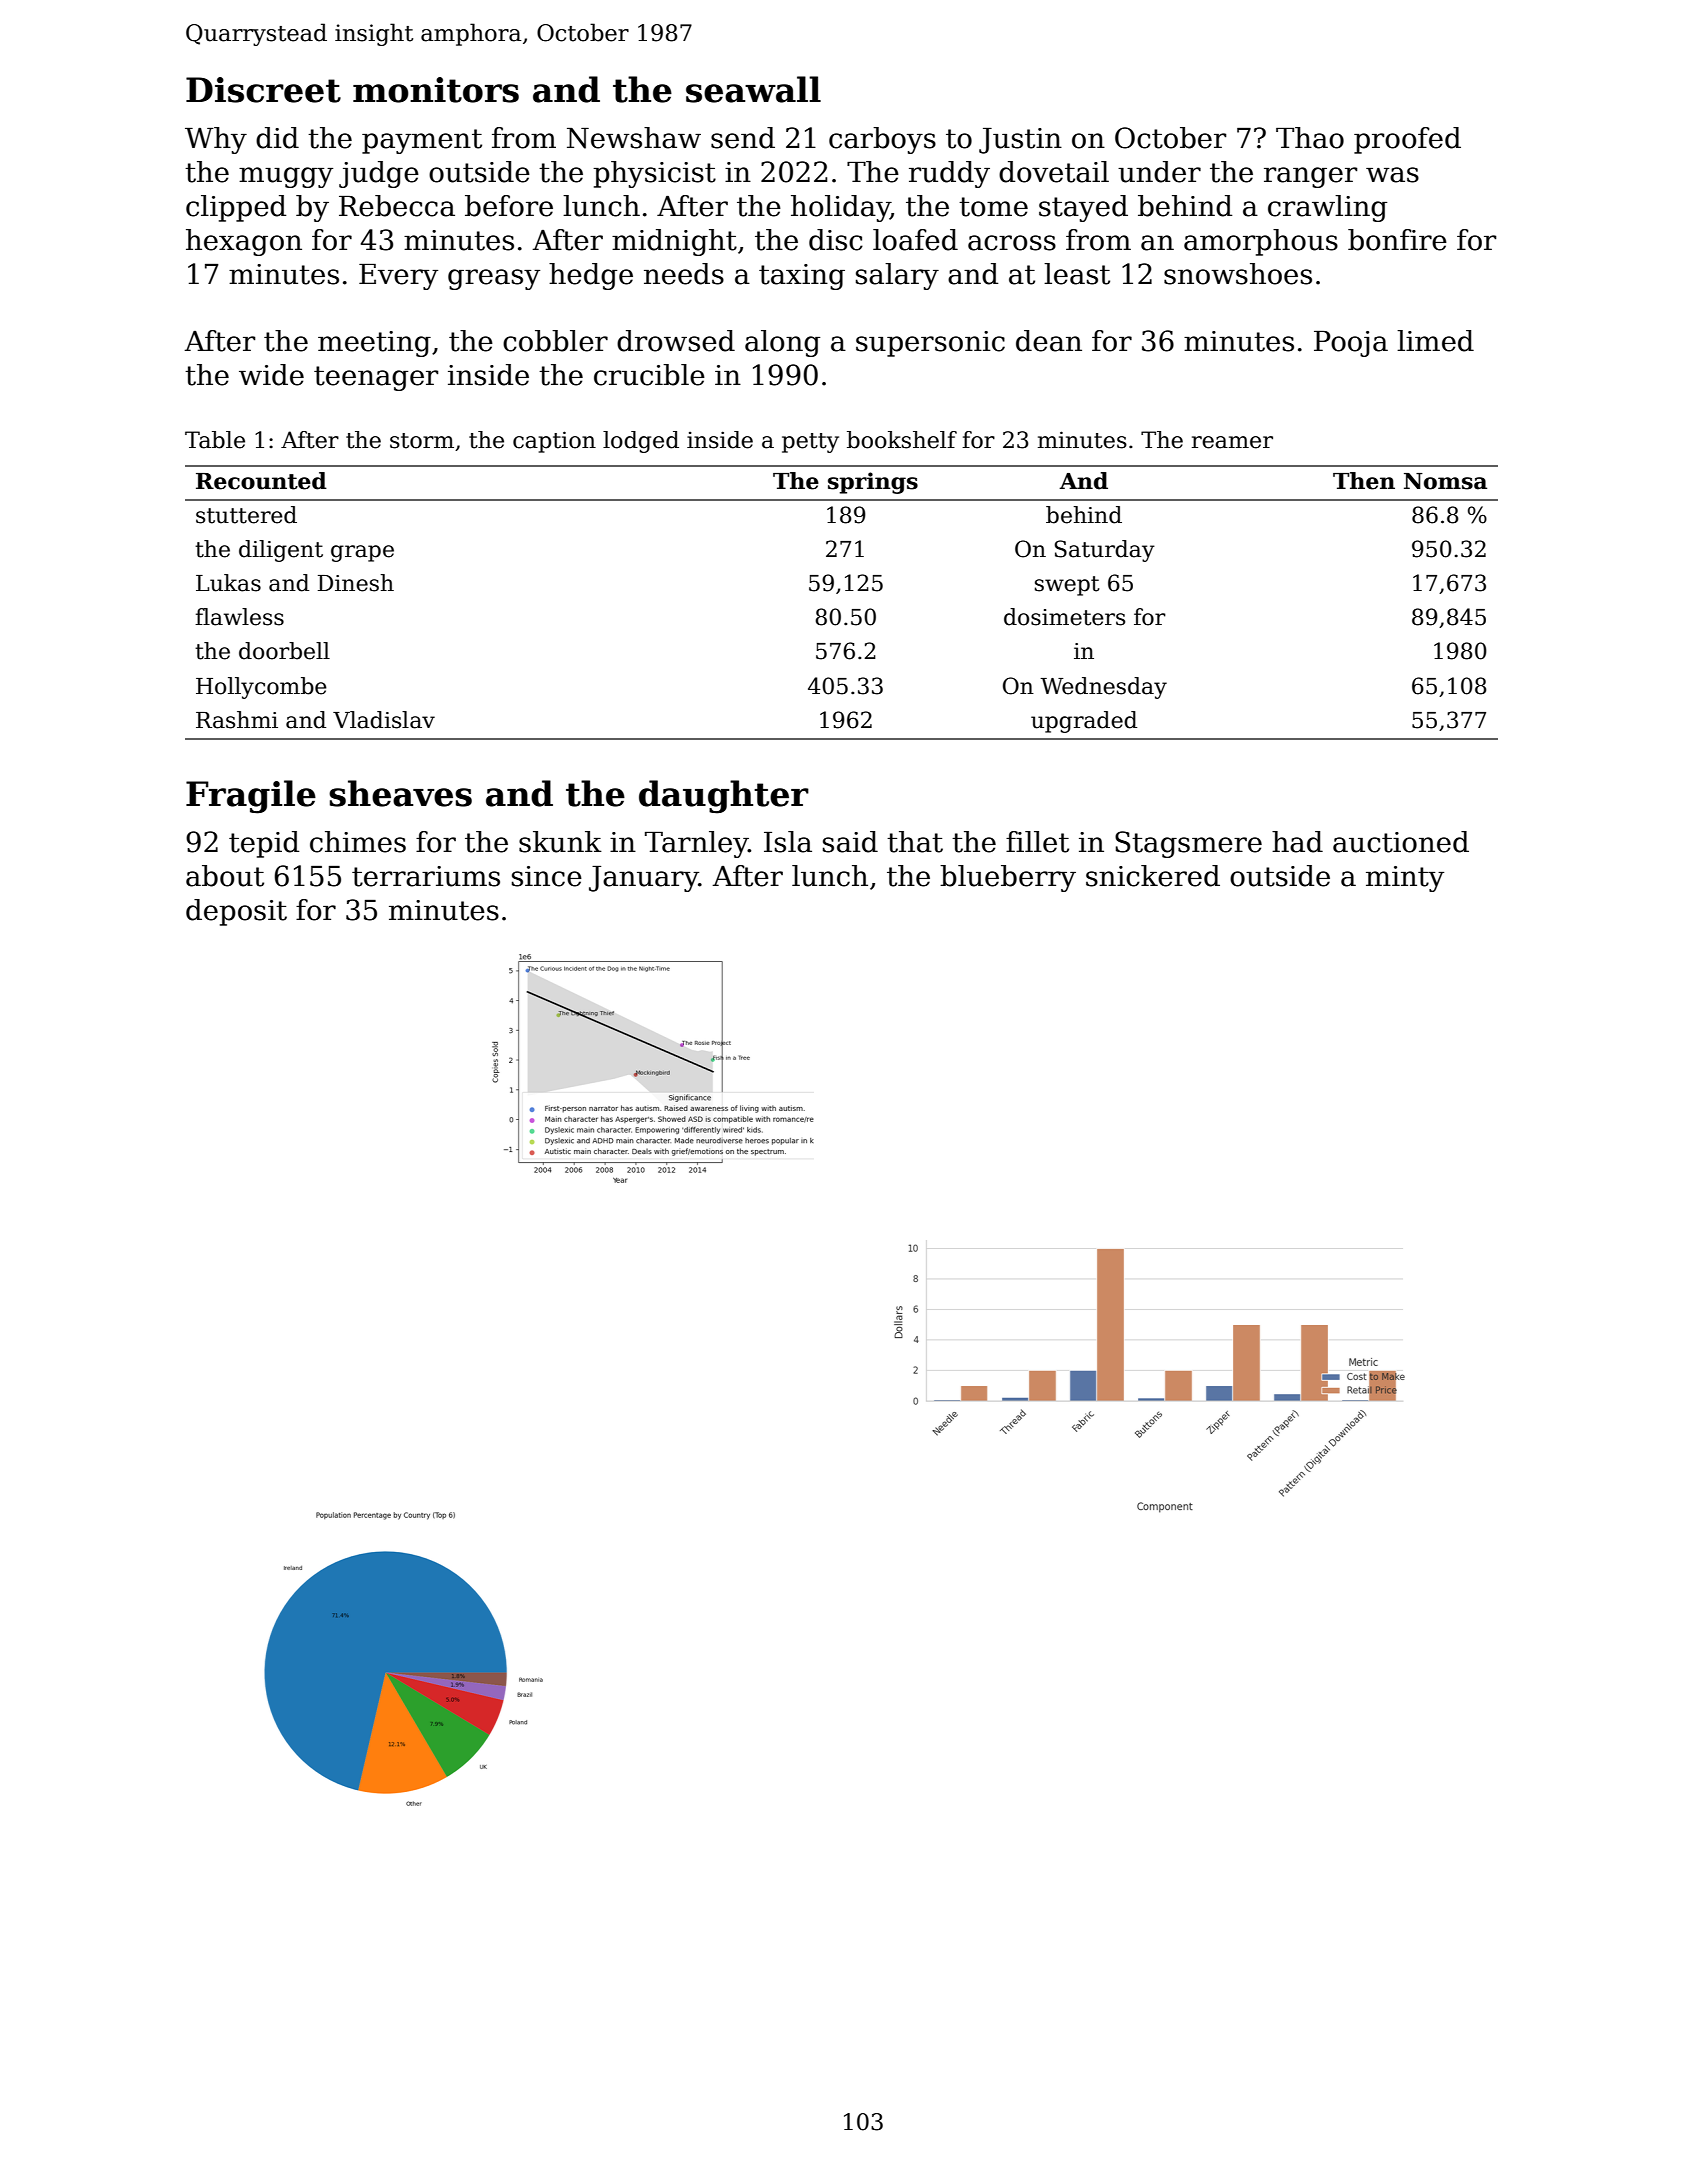  Describe the element at coordinates (1238, 274) in the page. I see `snowshoes` at that location.
